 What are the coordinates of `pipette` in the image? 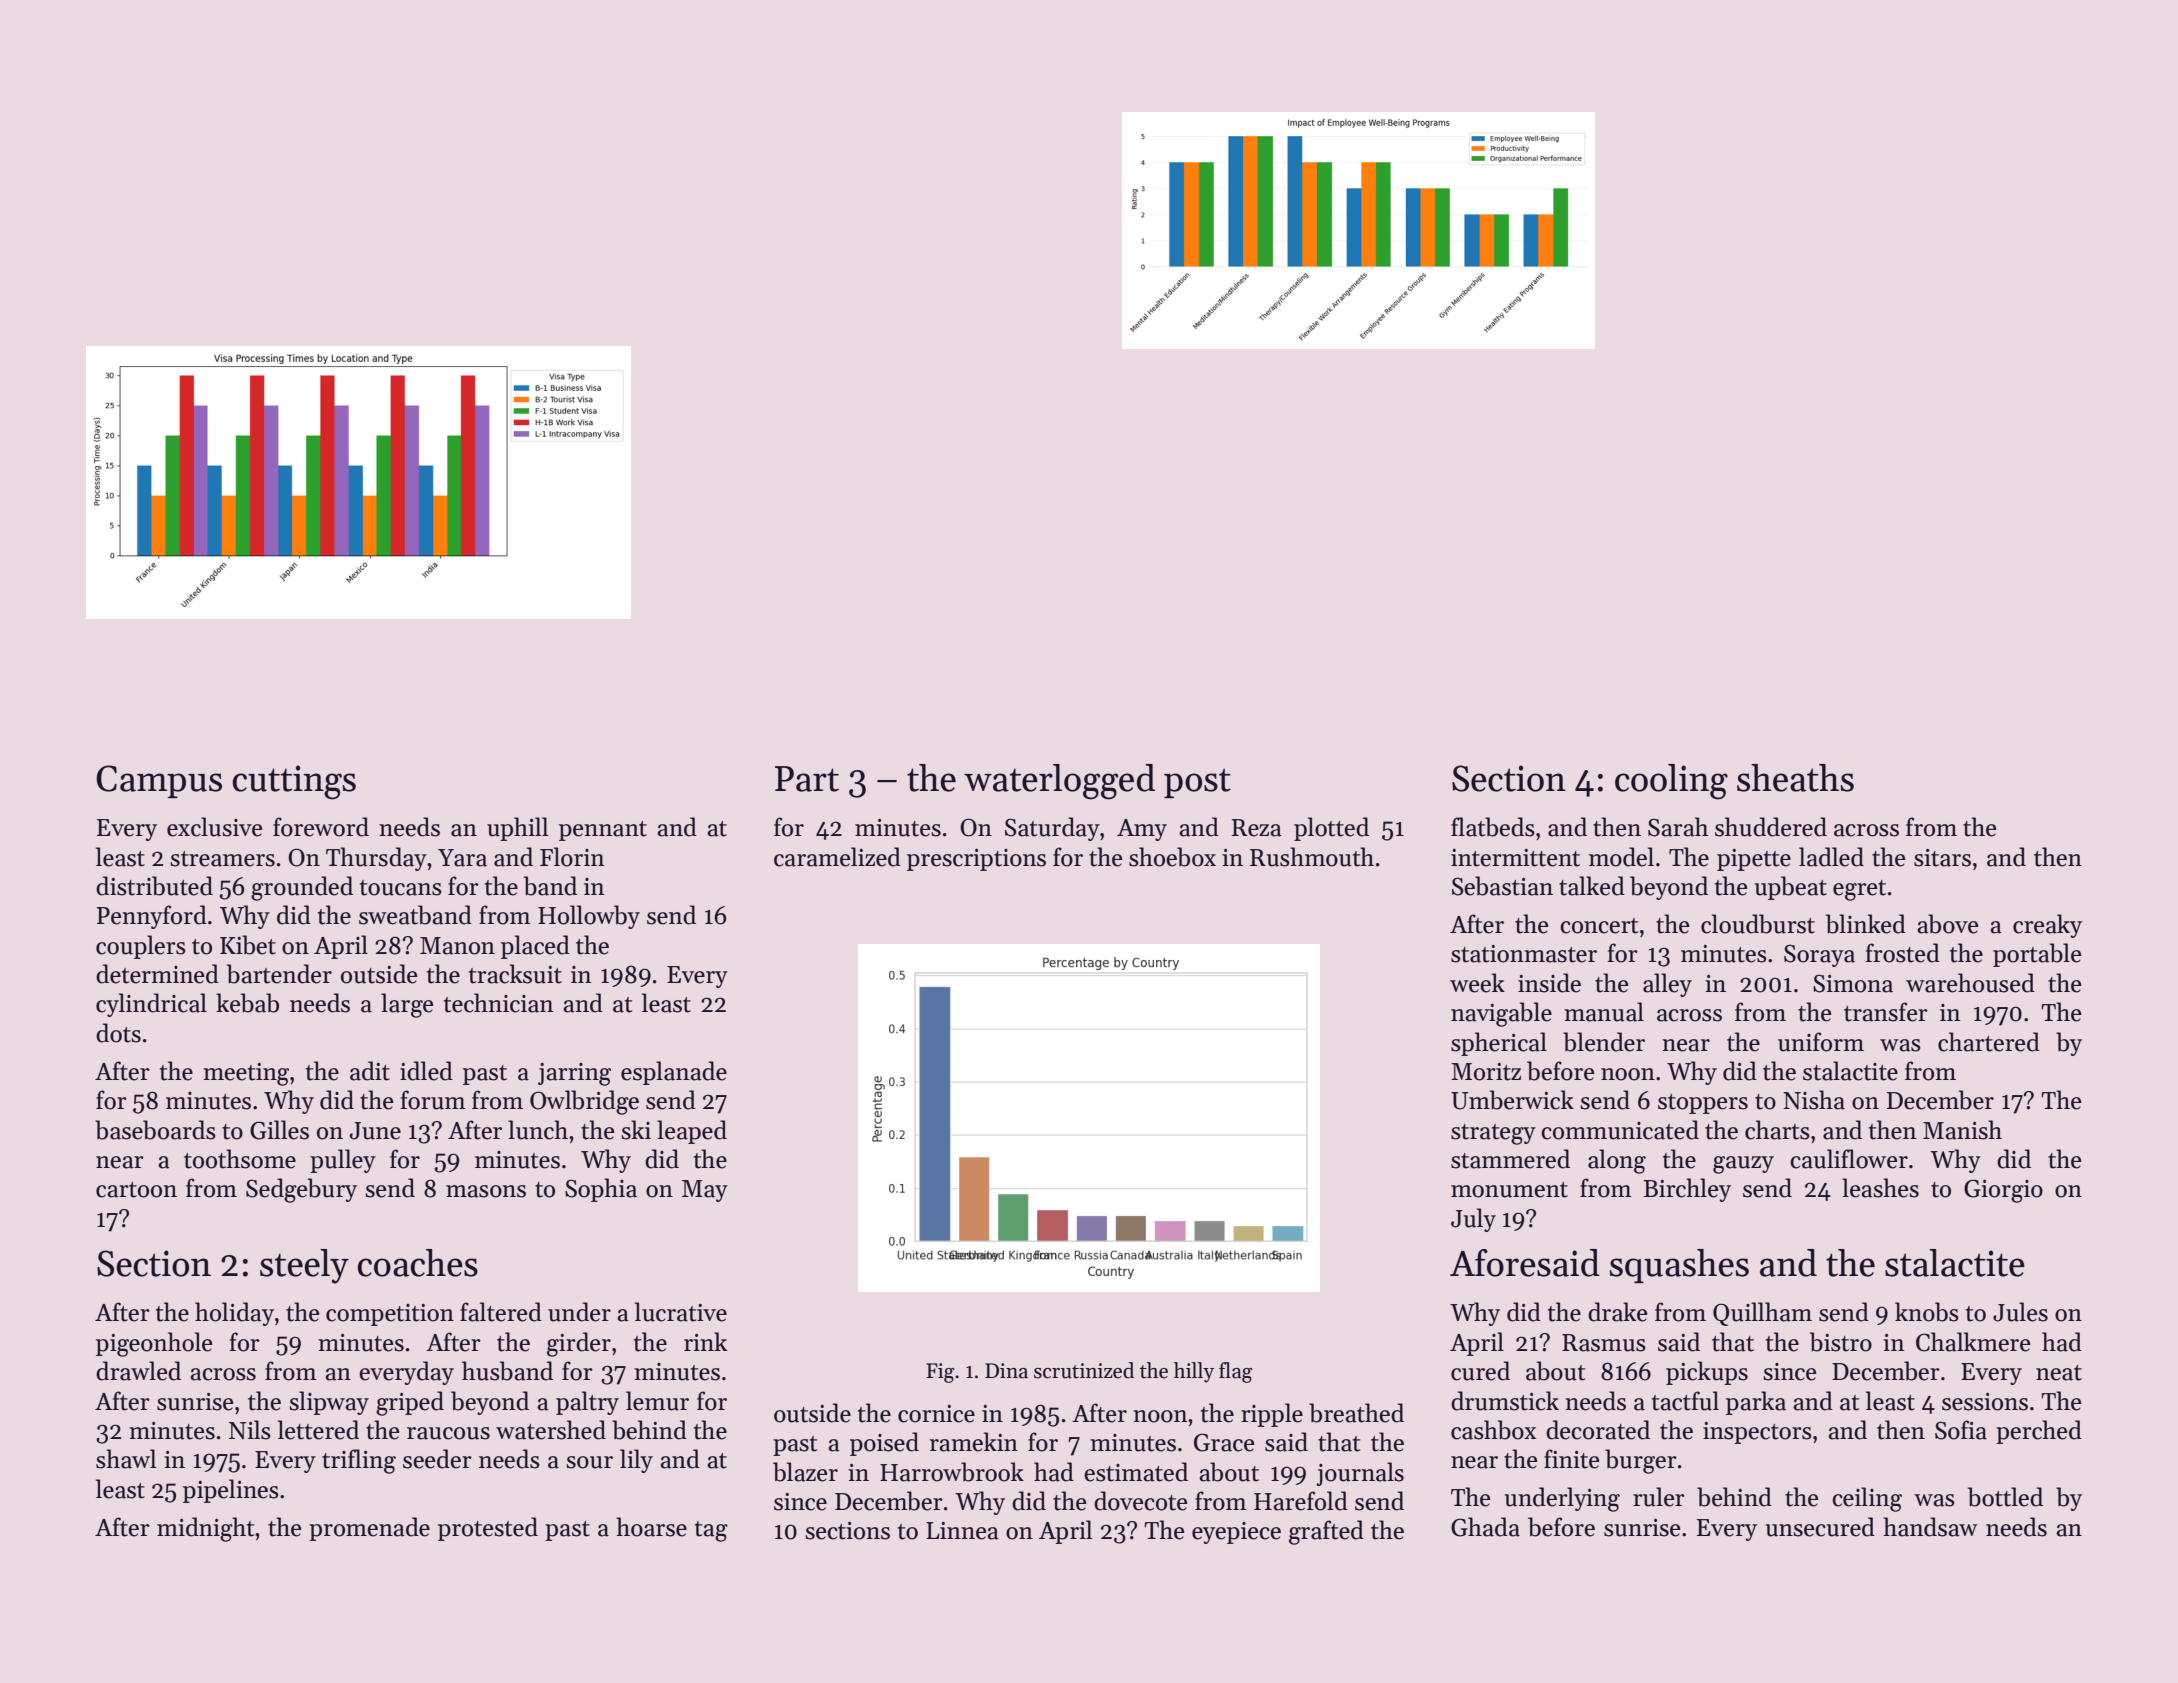 It's located at (1754, 860).
